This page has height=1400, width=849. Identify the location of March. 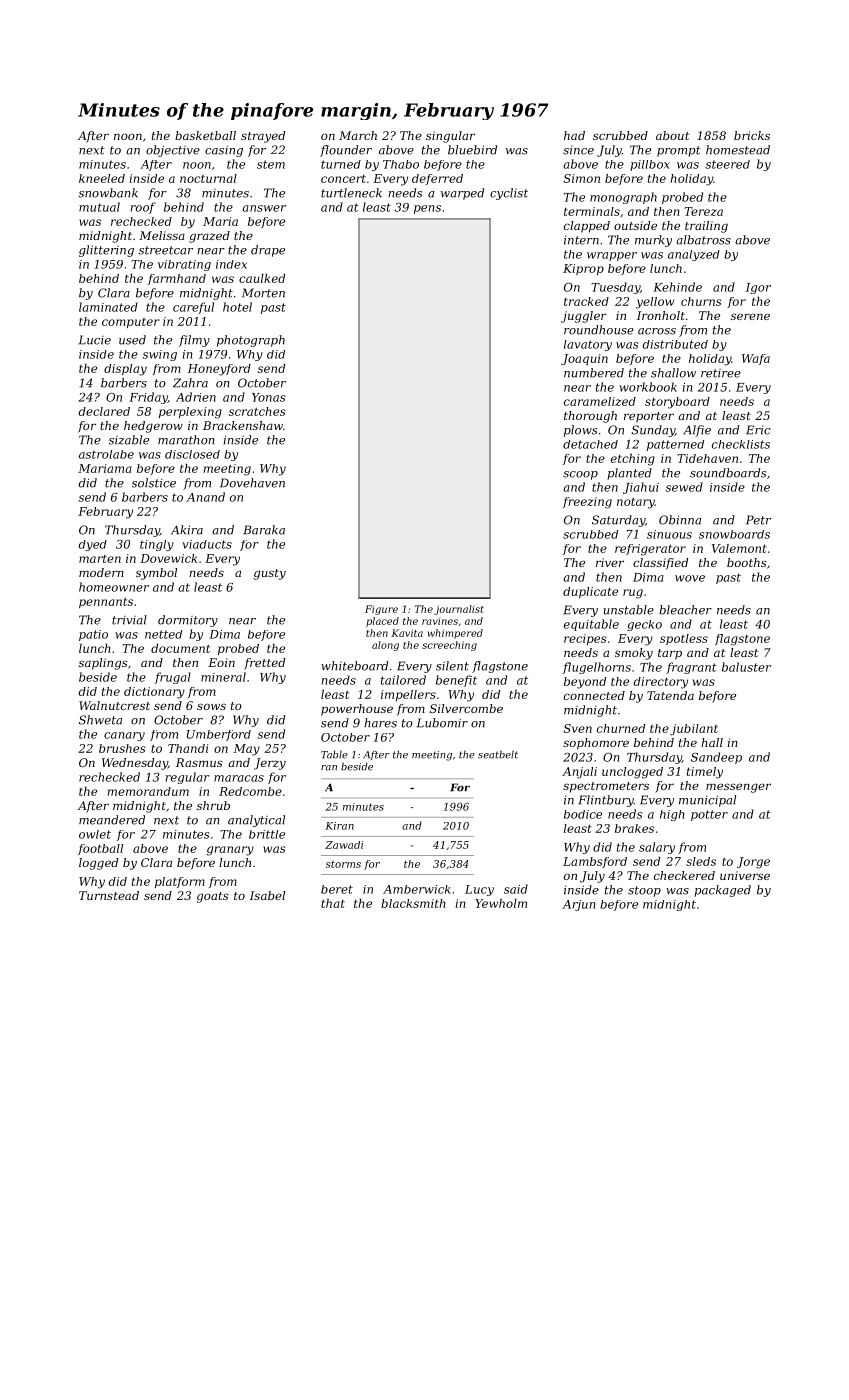
(358, 135).
